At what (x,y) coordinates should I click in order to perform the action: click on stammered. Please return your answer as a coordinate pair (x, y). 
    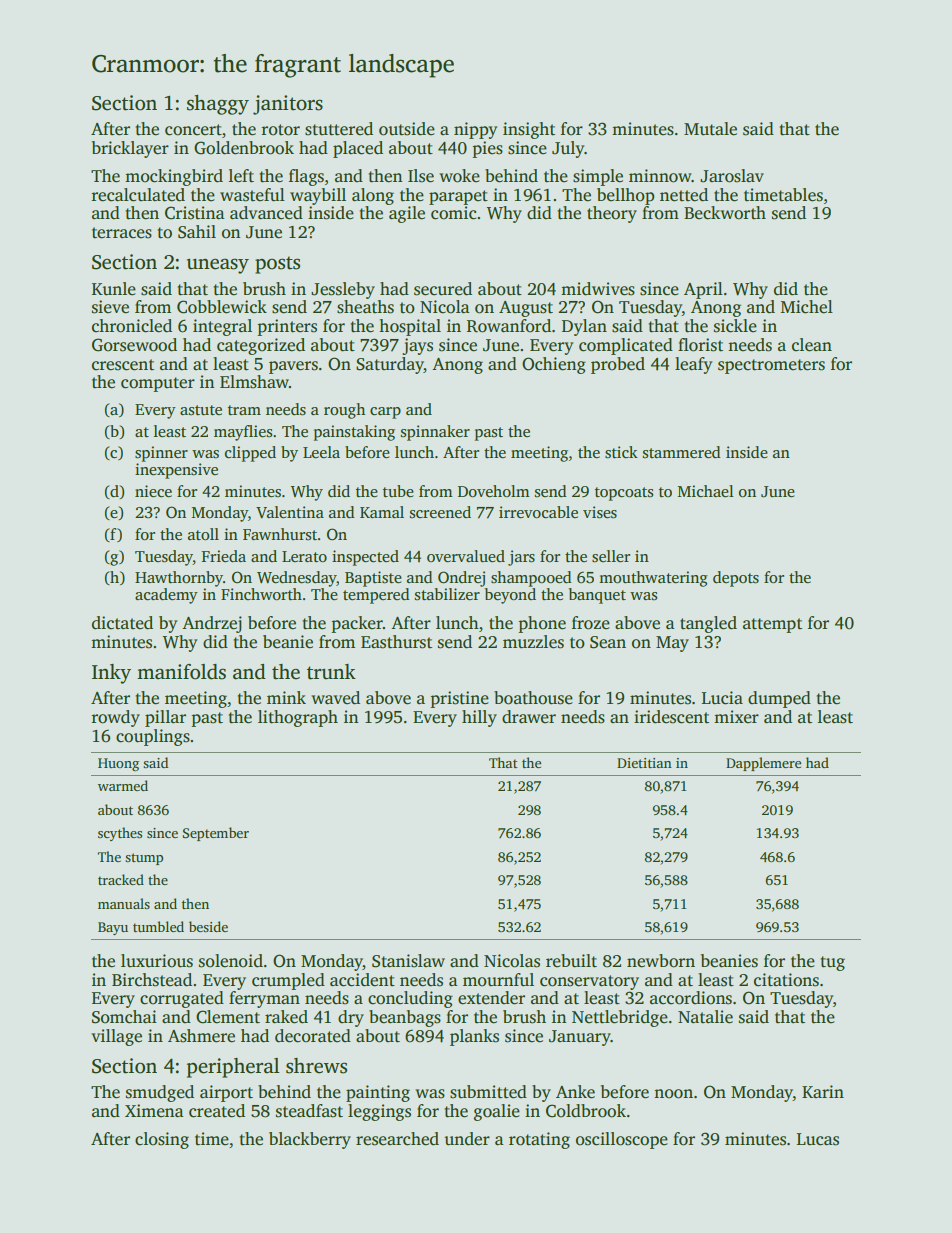
    Looking at the image, I should click on (682, 452).
